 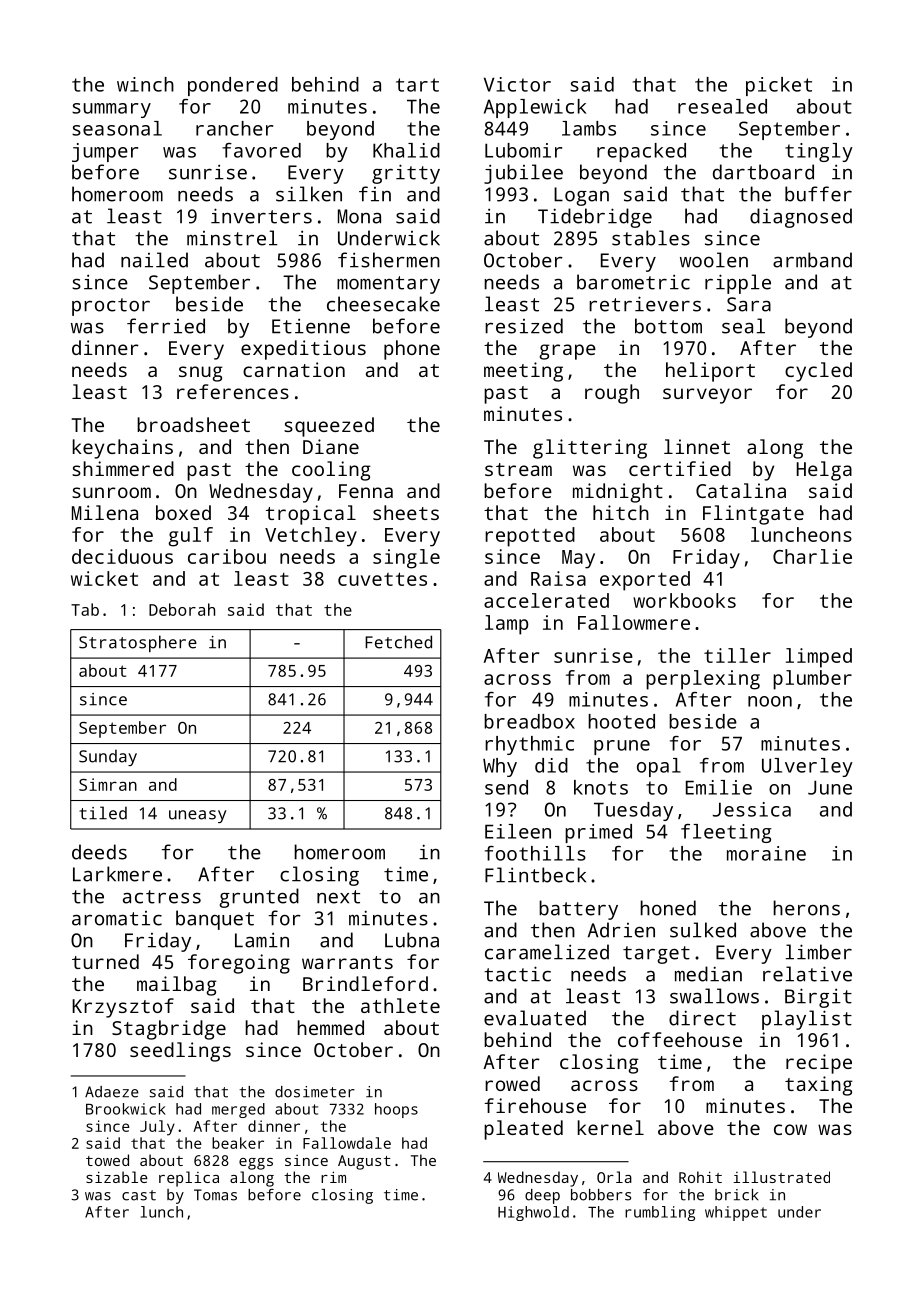 I want to click on picket, so click(x=779, y=86).
